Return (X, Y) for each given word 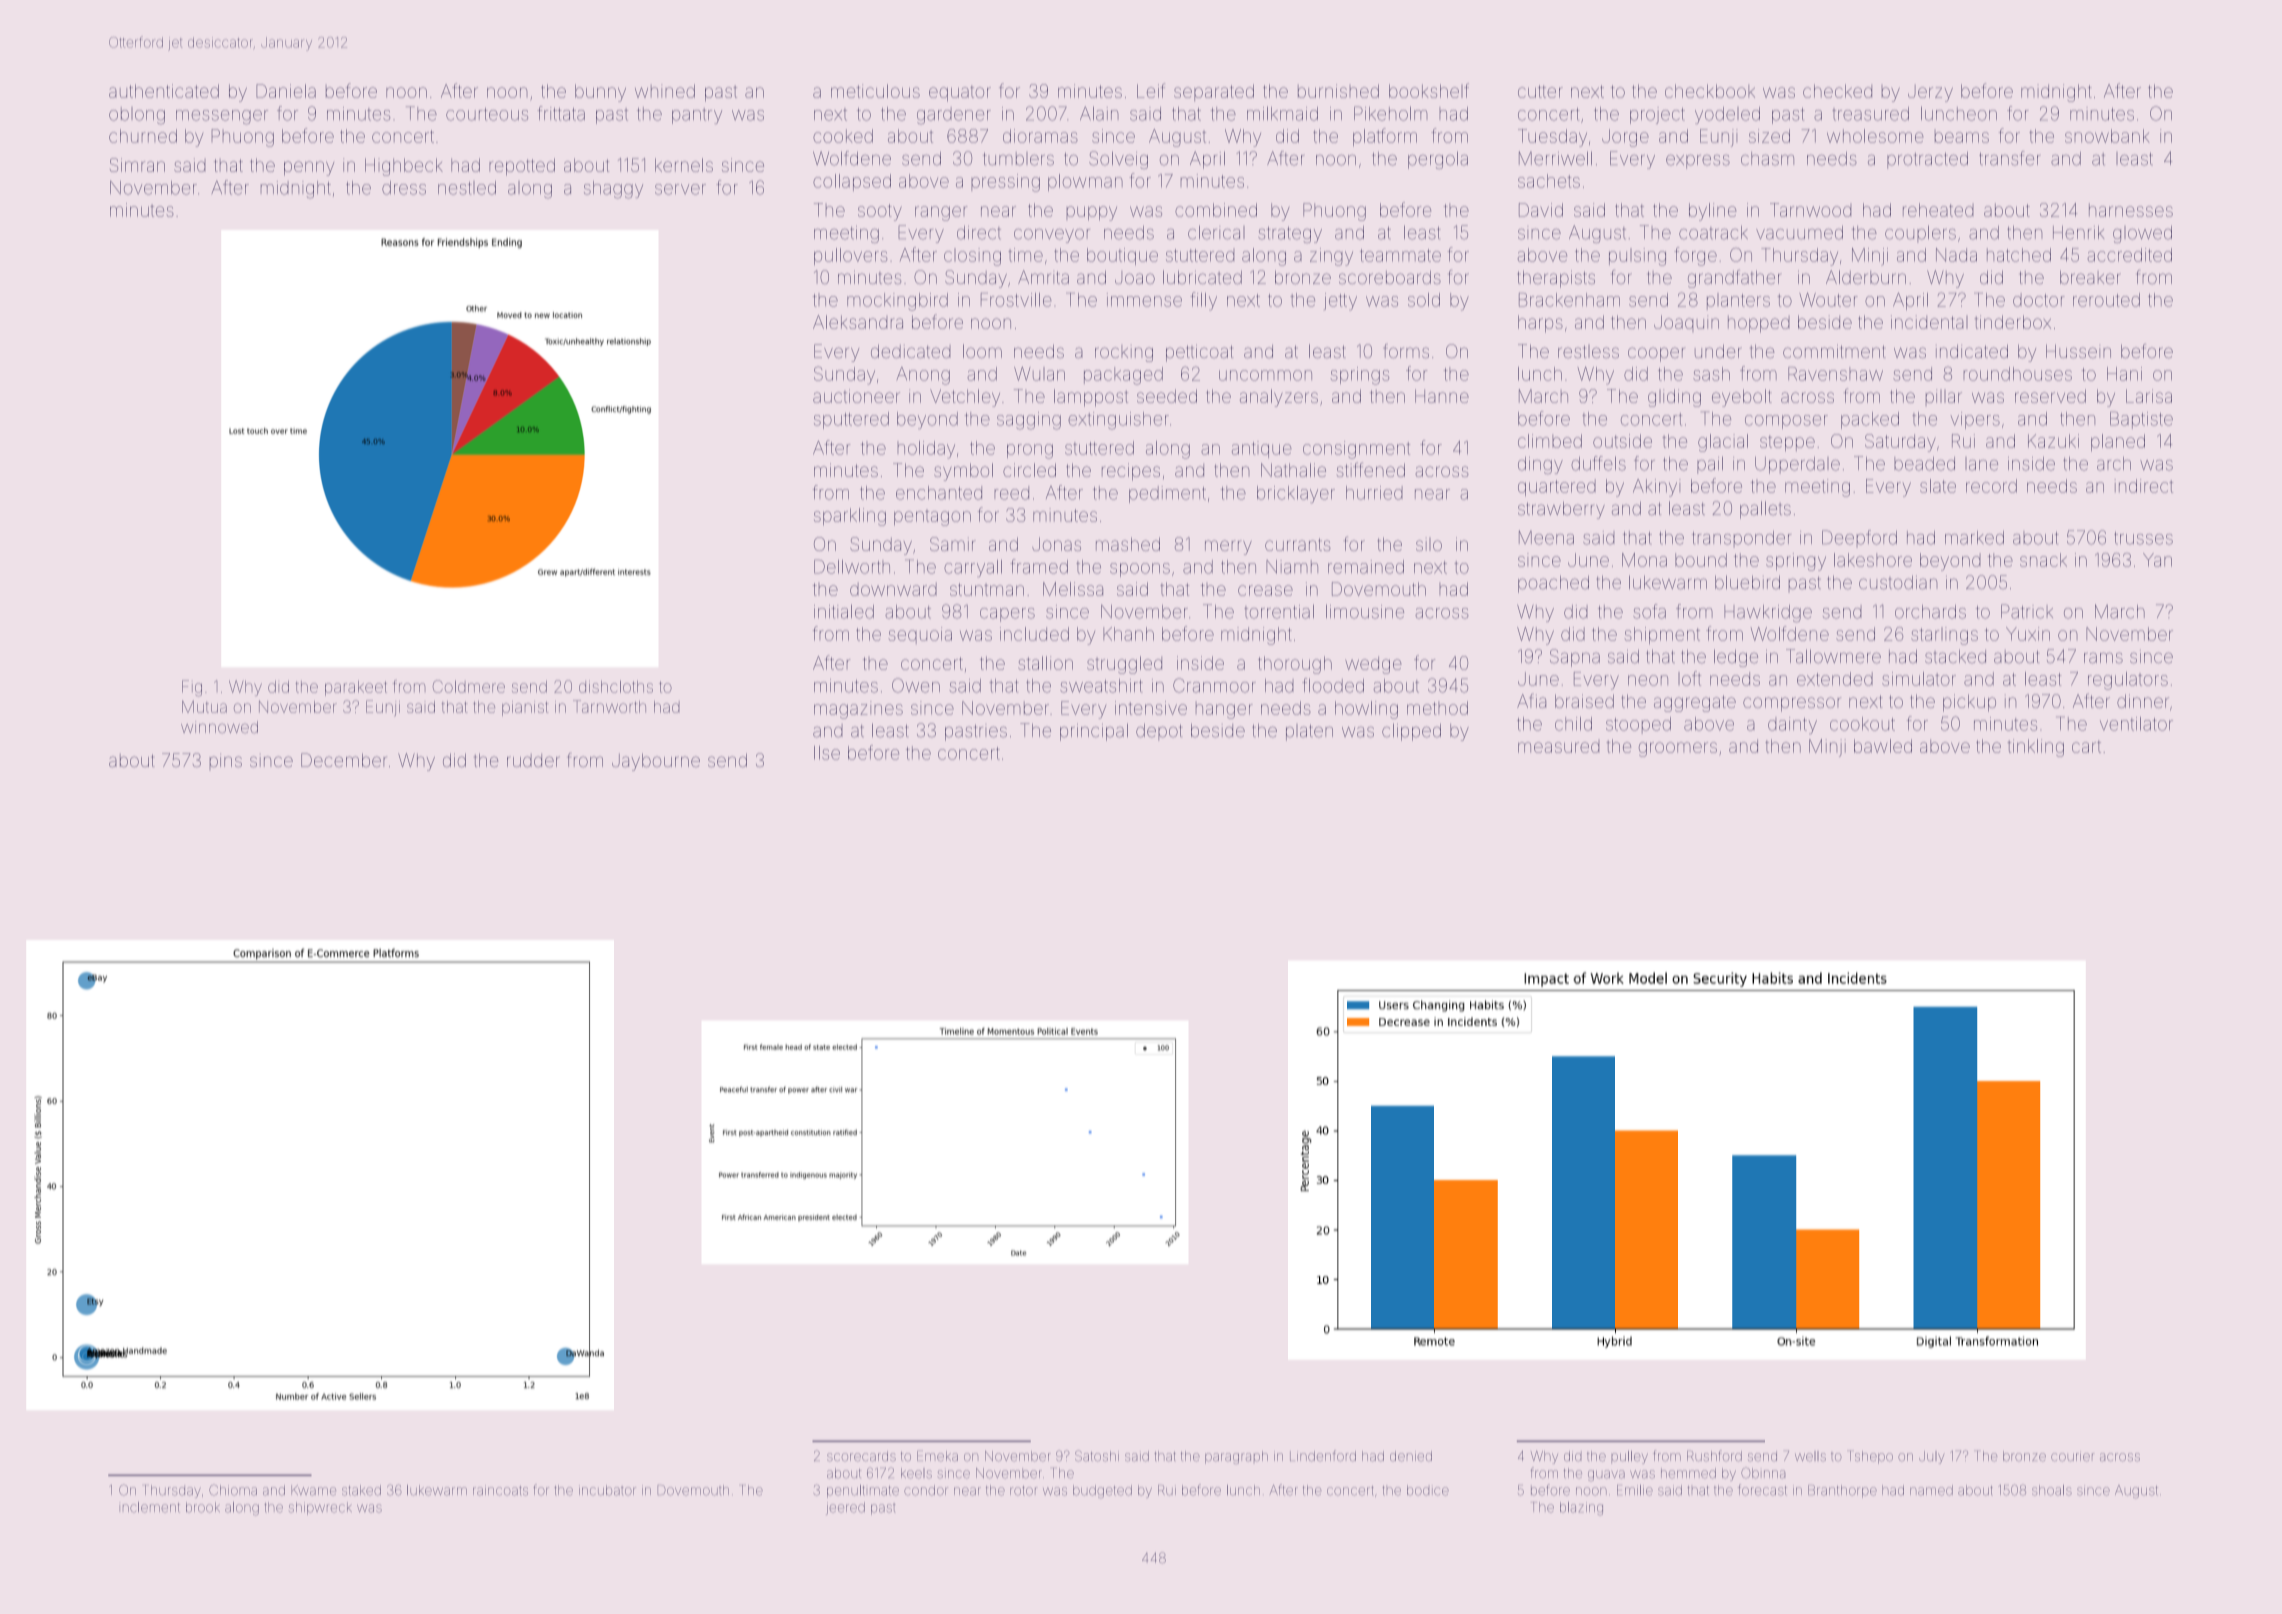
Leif (1151, 90)
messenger (222, 117)
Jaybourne (656, 762)
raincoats (500, 1490)
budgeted (1102, 1491)
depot (1159, 732)
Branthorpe (1842, 1491)
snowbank (2107, 136)
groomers (1678, 749)
